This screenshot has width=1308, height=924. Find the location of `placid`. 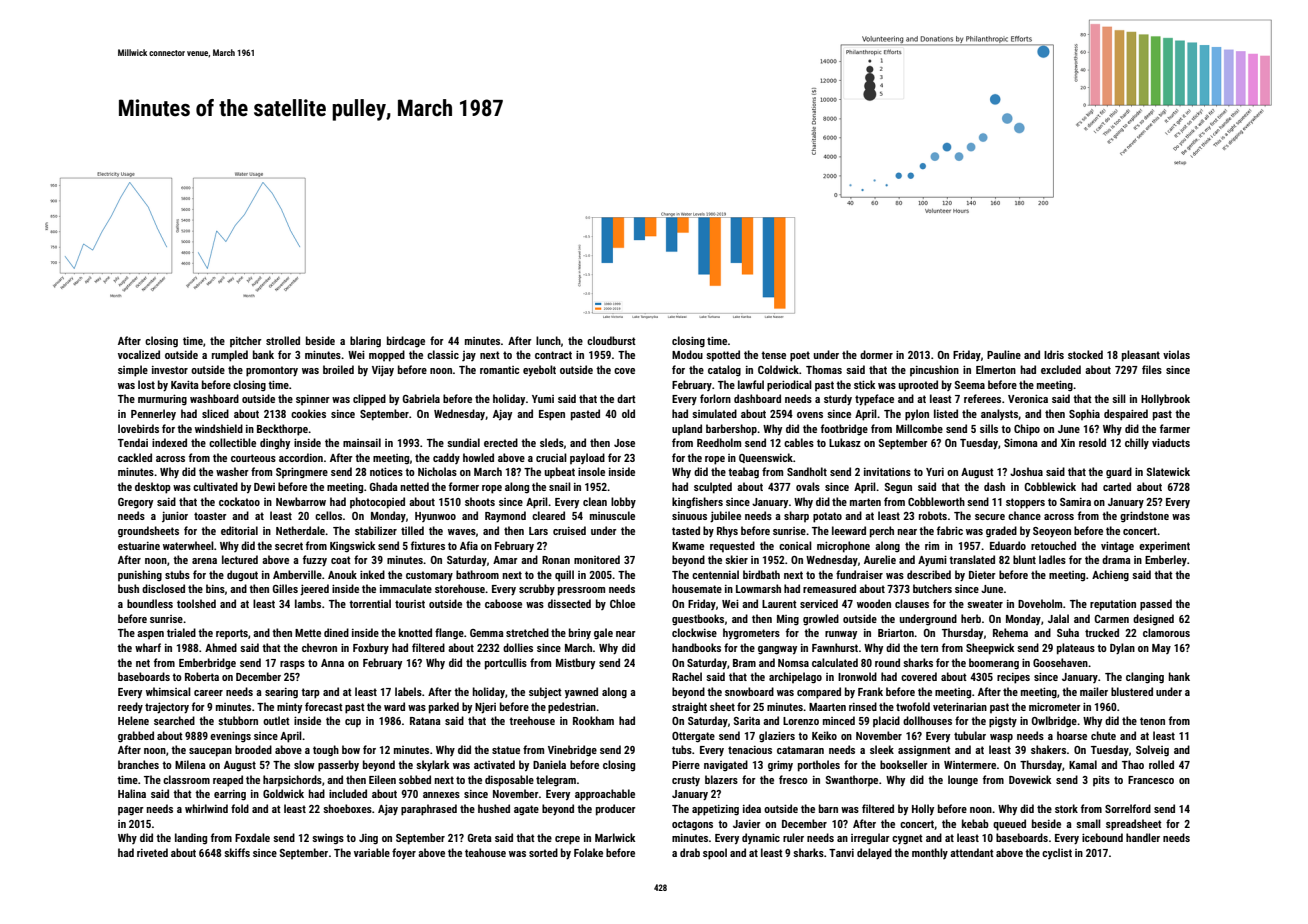

placid is located at coordinates (886, 721).
